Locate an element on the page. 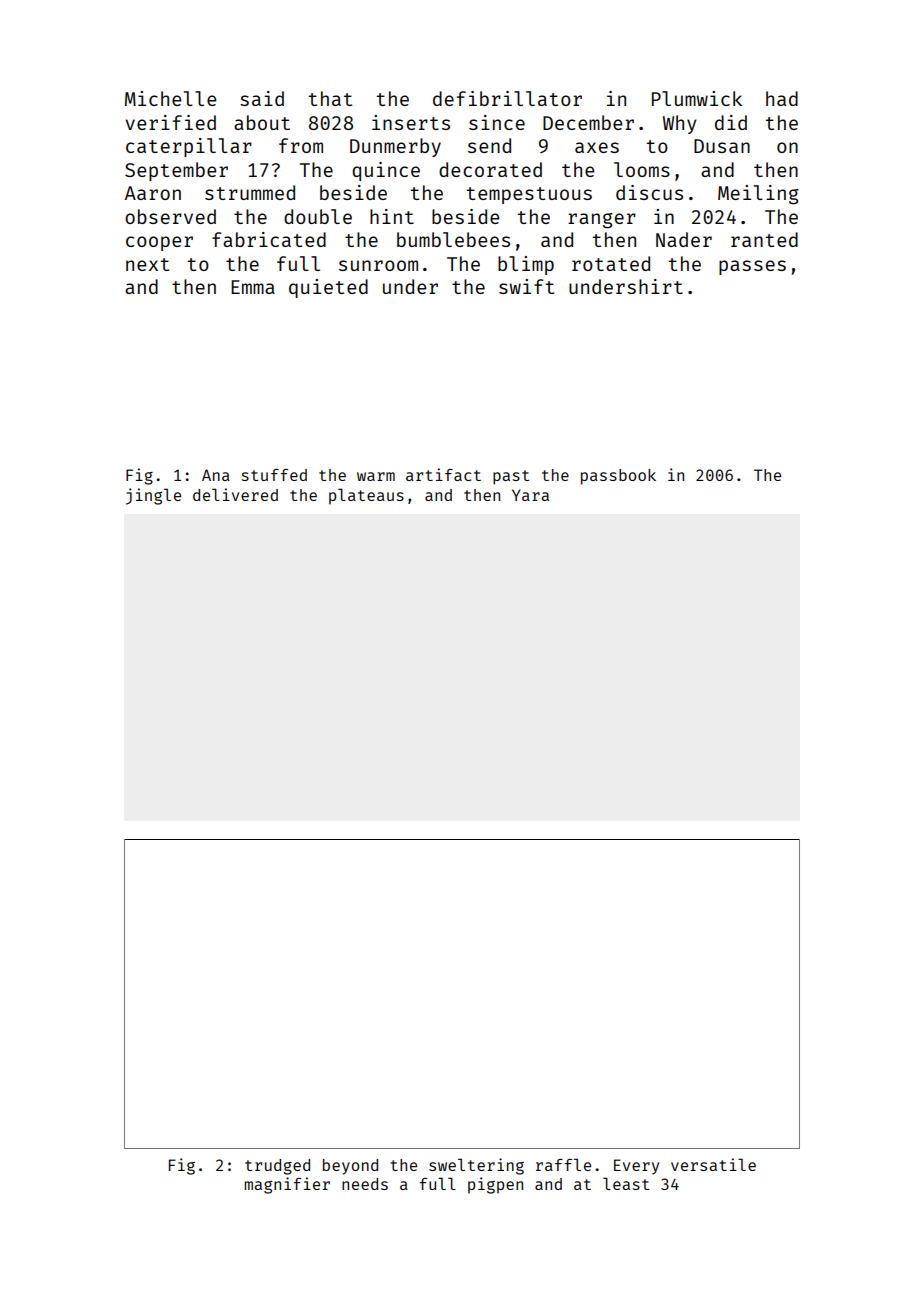 Image resolution: width=924 pixels, height=1314 pixels. sweltering is located at coordinates (476, 1166).
